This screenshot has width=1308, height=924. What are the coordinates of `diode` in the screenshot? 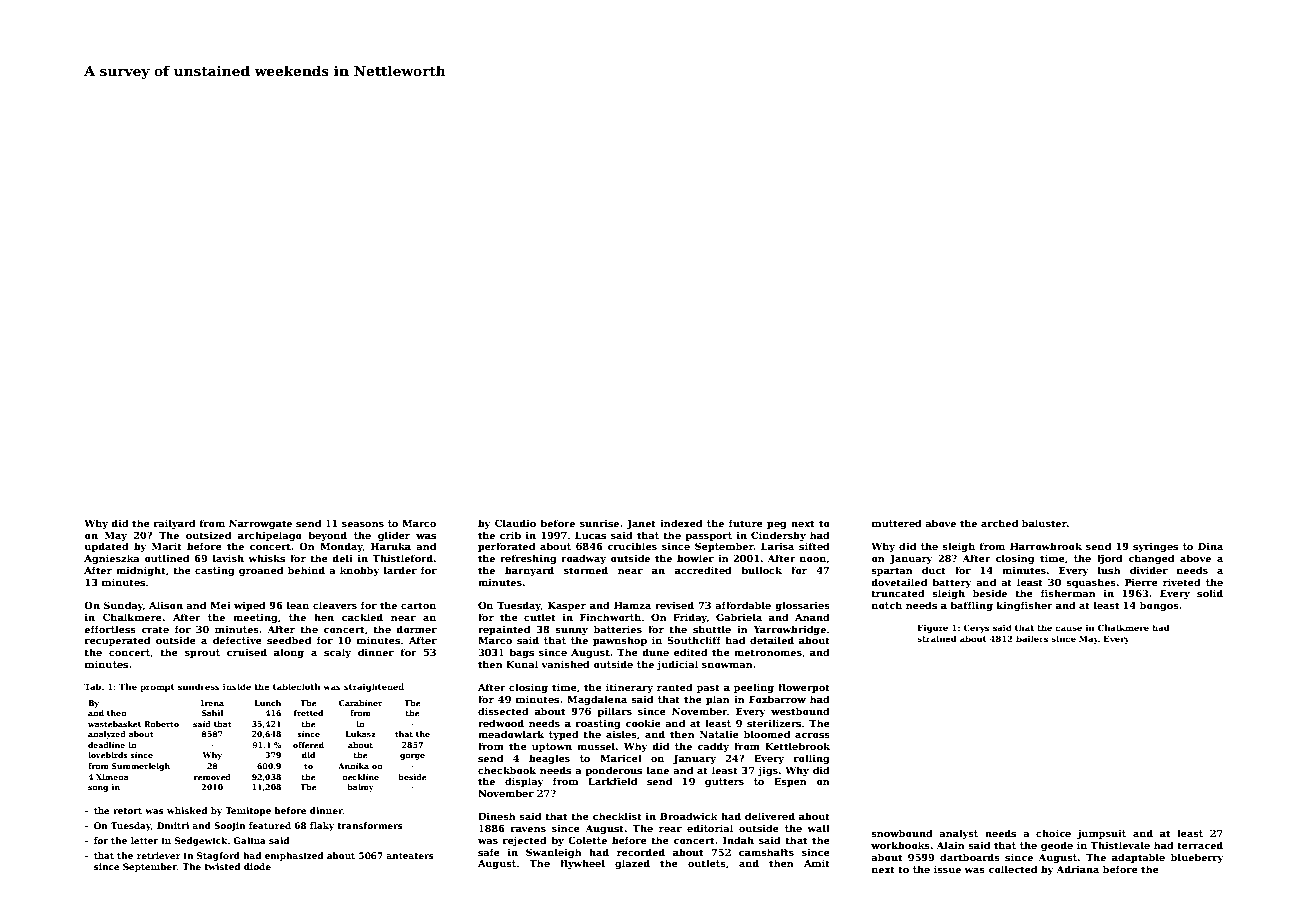 It's located at (257, 866).
